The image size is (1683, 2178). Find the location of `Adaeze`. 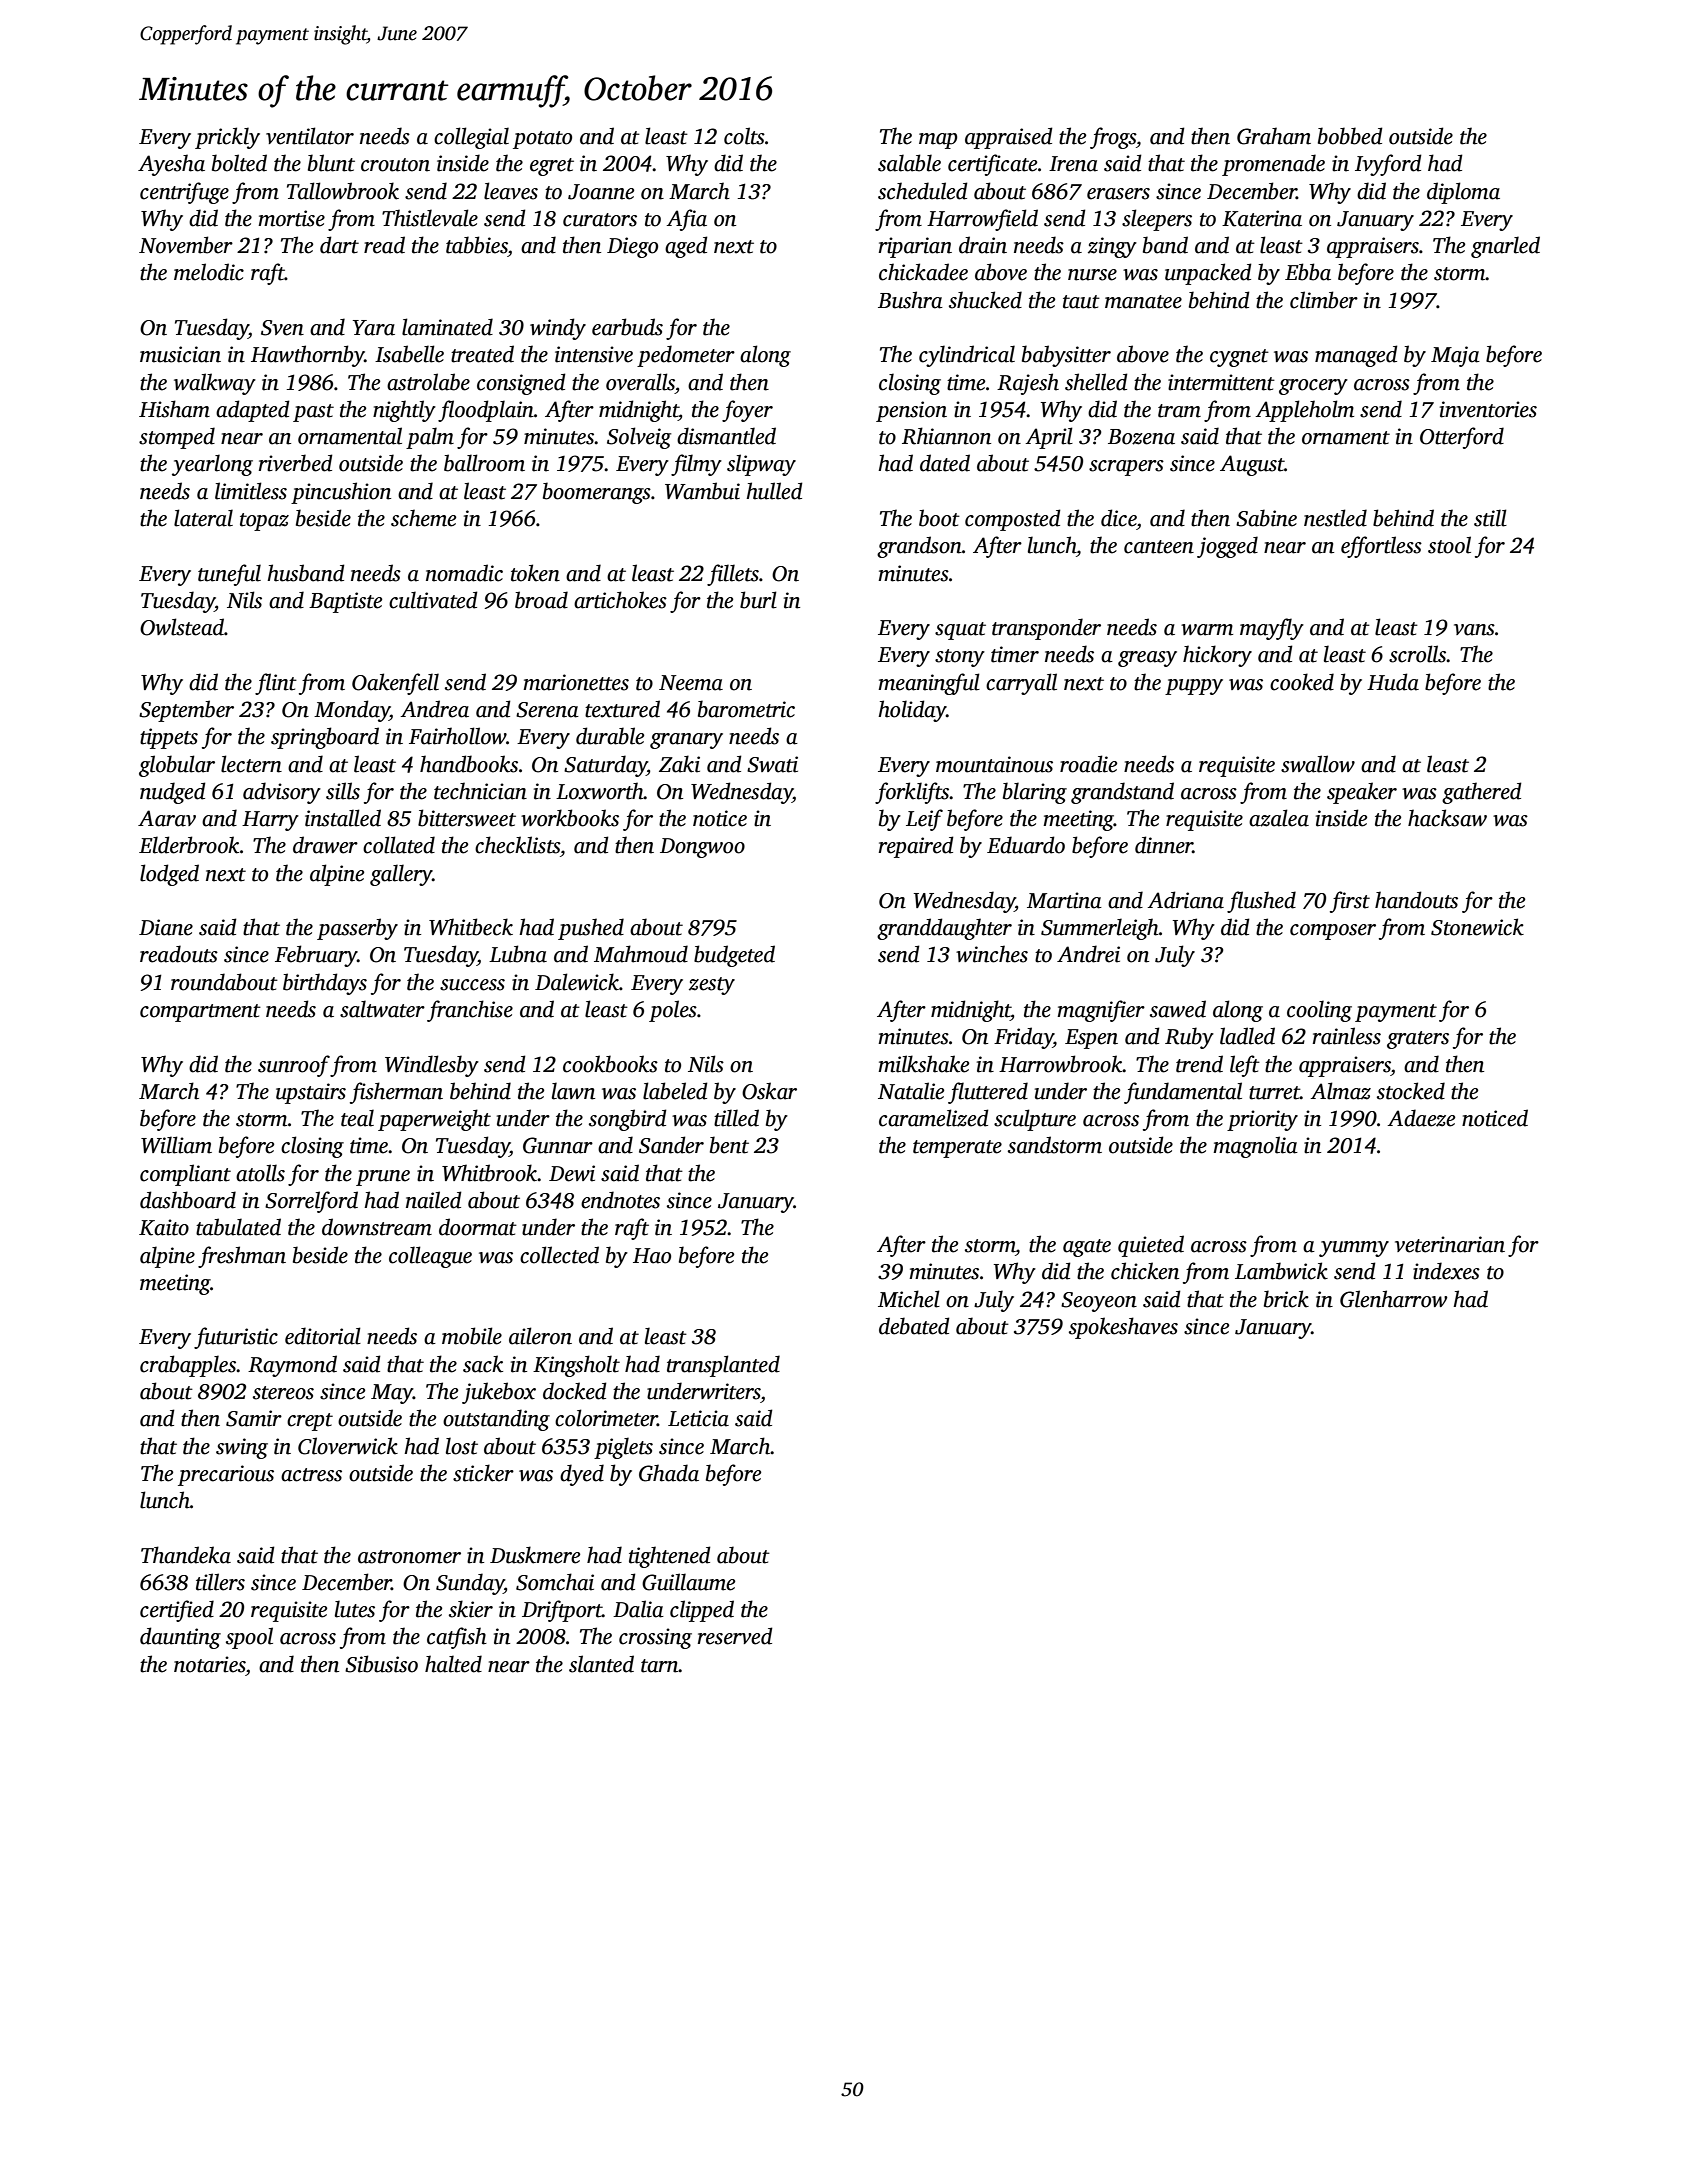

Adaeze is located at coordinates (1421, 1118).
